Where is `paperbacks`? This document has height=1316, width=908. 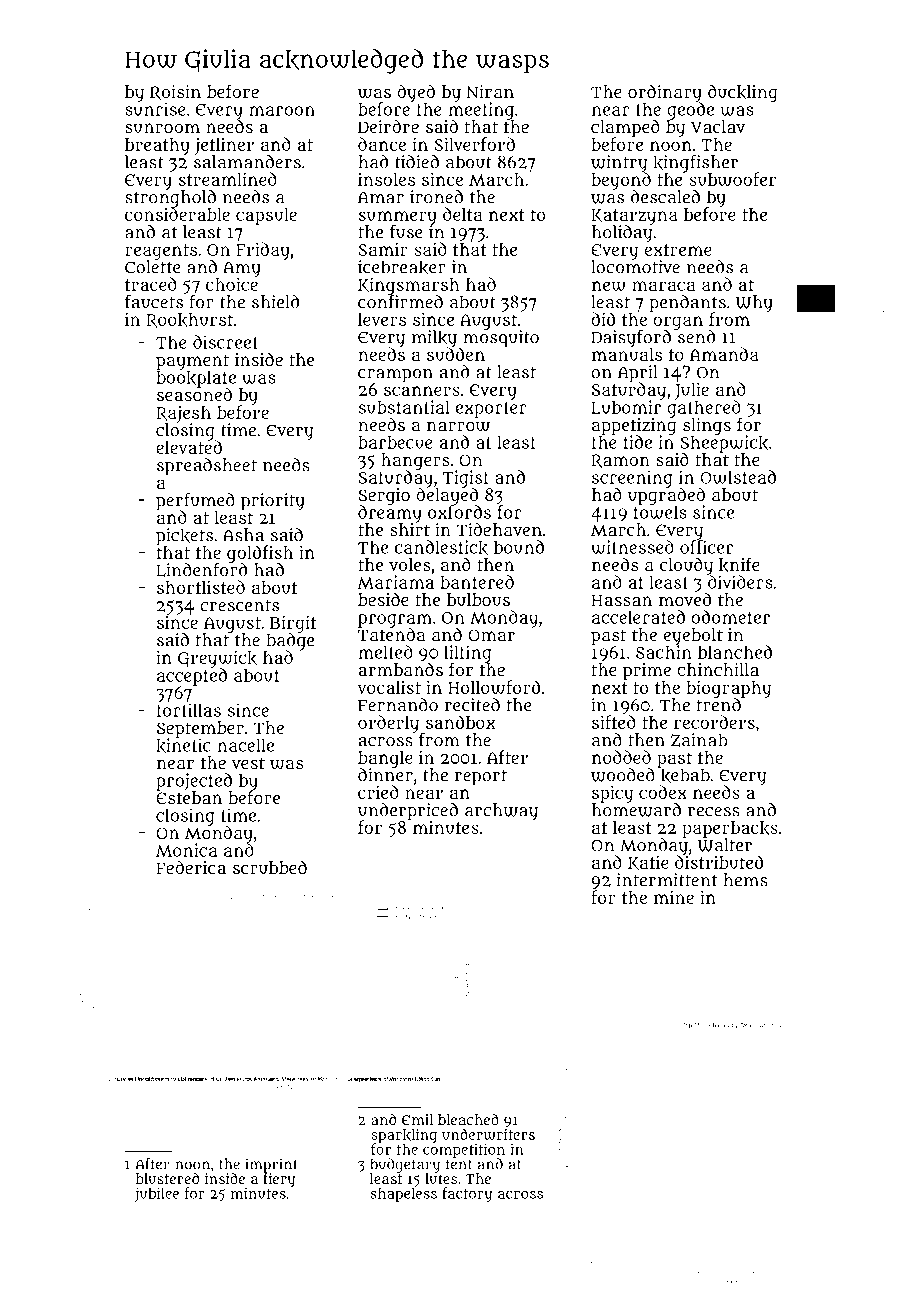 paperbacks is located at coordinates (730, 829).
